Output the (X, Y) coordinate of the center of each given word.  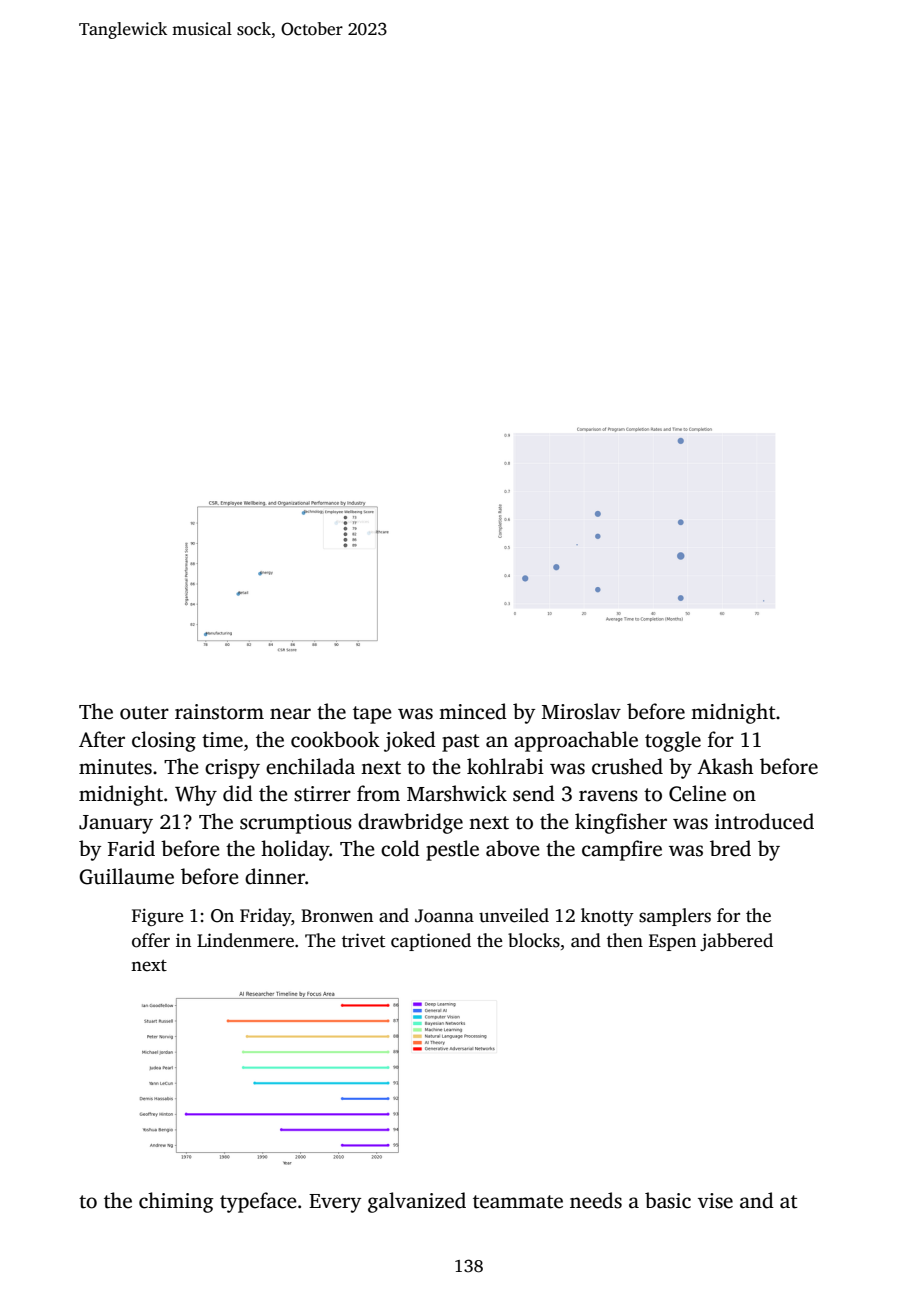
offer (151, 940)
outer (144, 713)
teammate (518, 1202)
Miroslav (581, 711)
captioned (431, 942)
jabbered (736, 942)
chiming (176, 1202)
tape (372, 715)
